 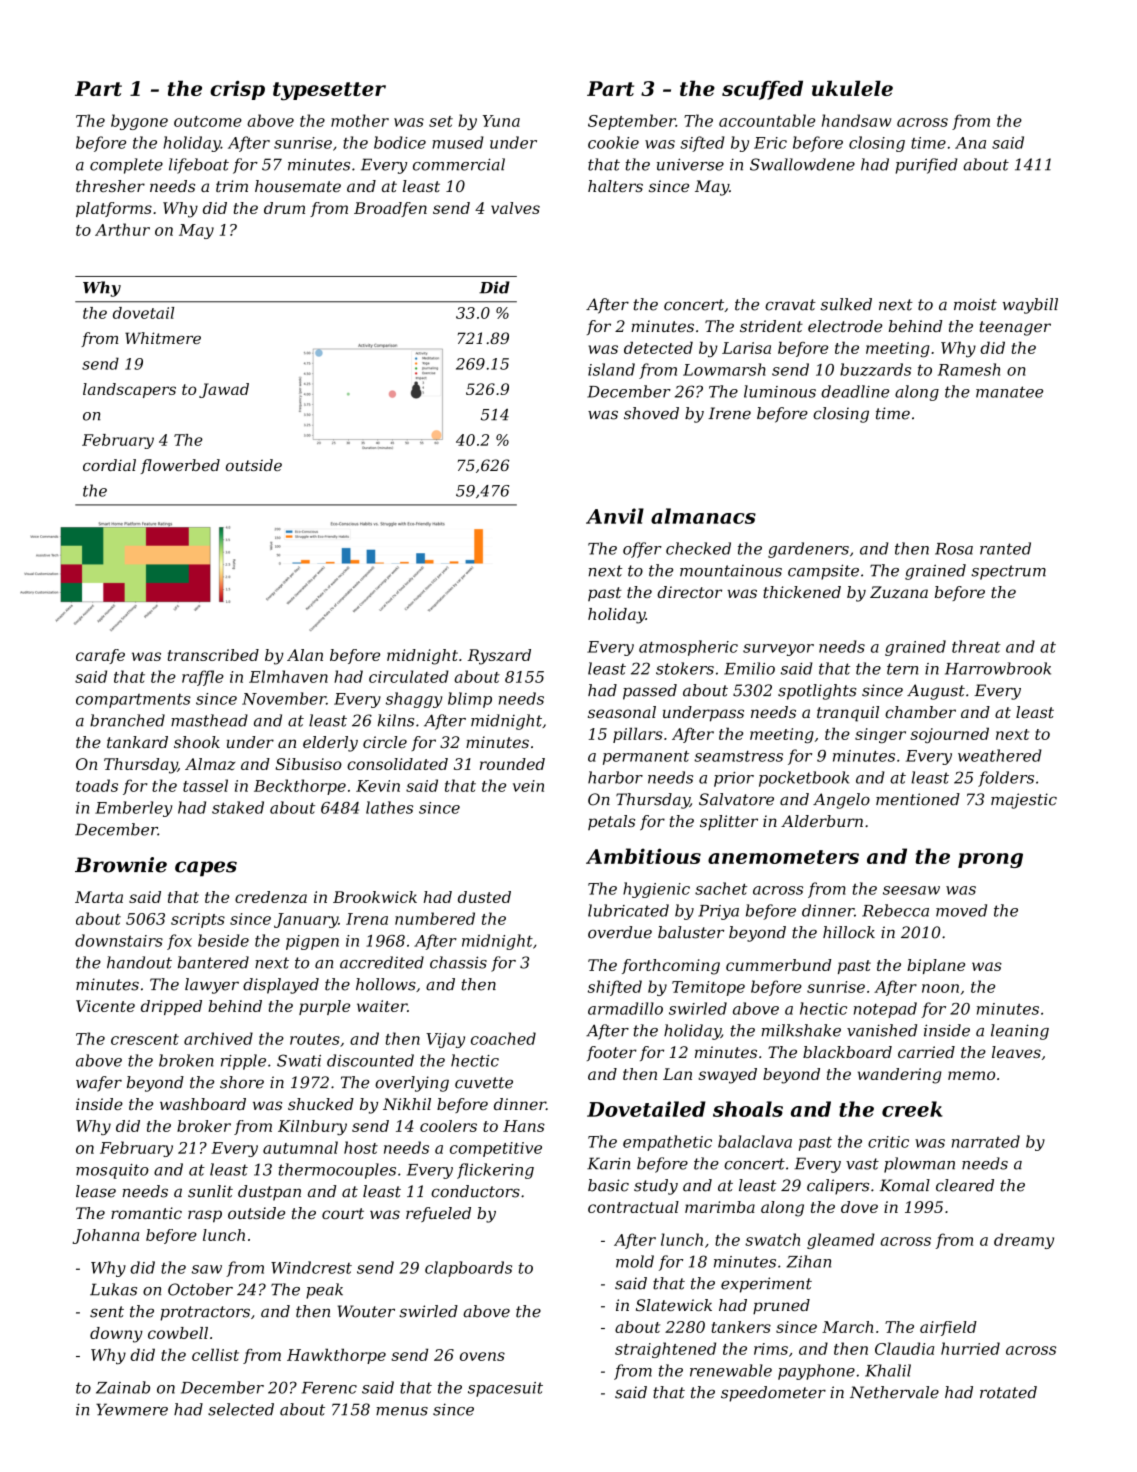 I want to click on halters, so click(x=615, y=186).
